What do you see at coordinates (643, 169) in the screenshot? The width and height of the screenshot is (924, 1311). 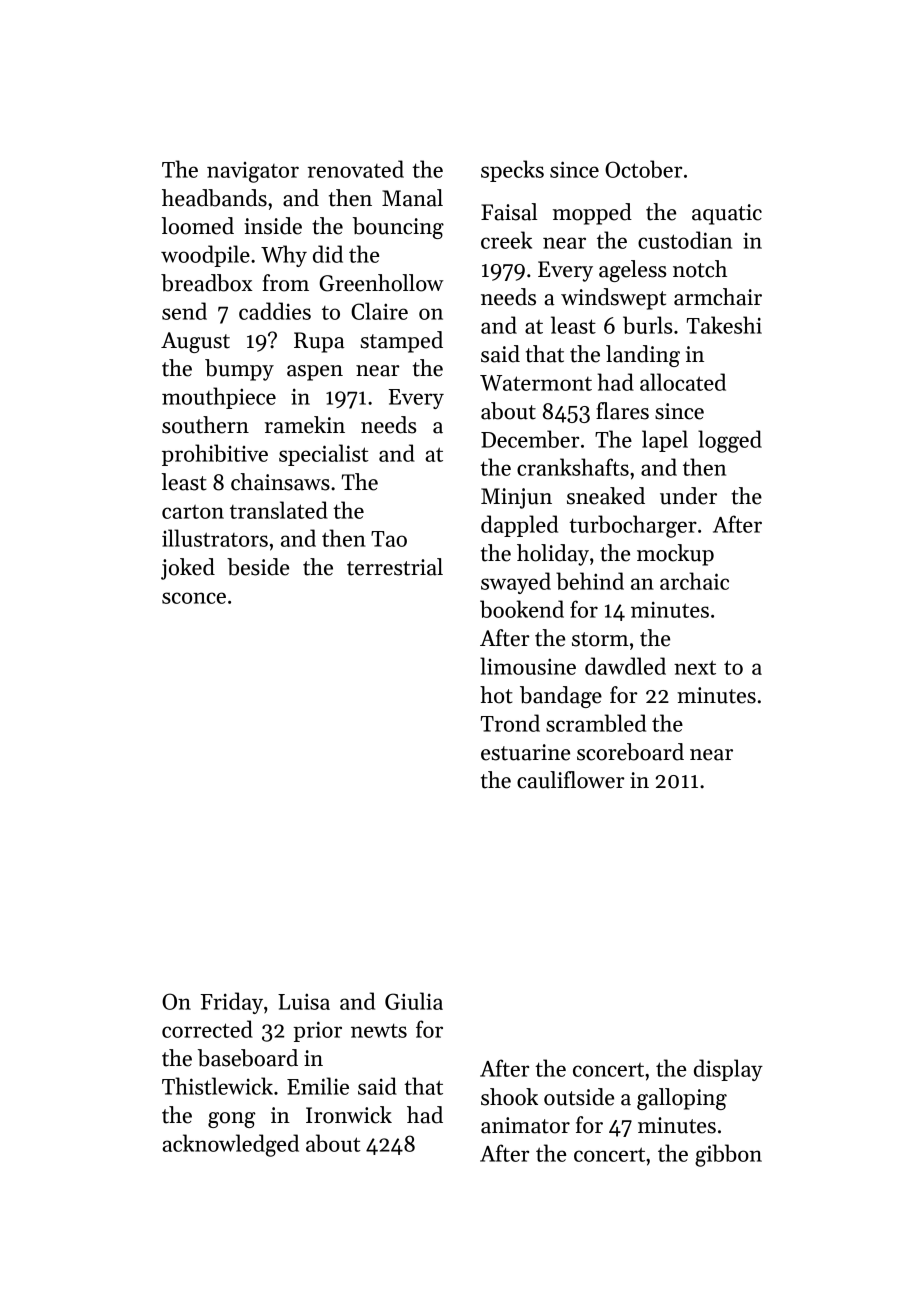 I see `October` at bounding box center [643, 169].
